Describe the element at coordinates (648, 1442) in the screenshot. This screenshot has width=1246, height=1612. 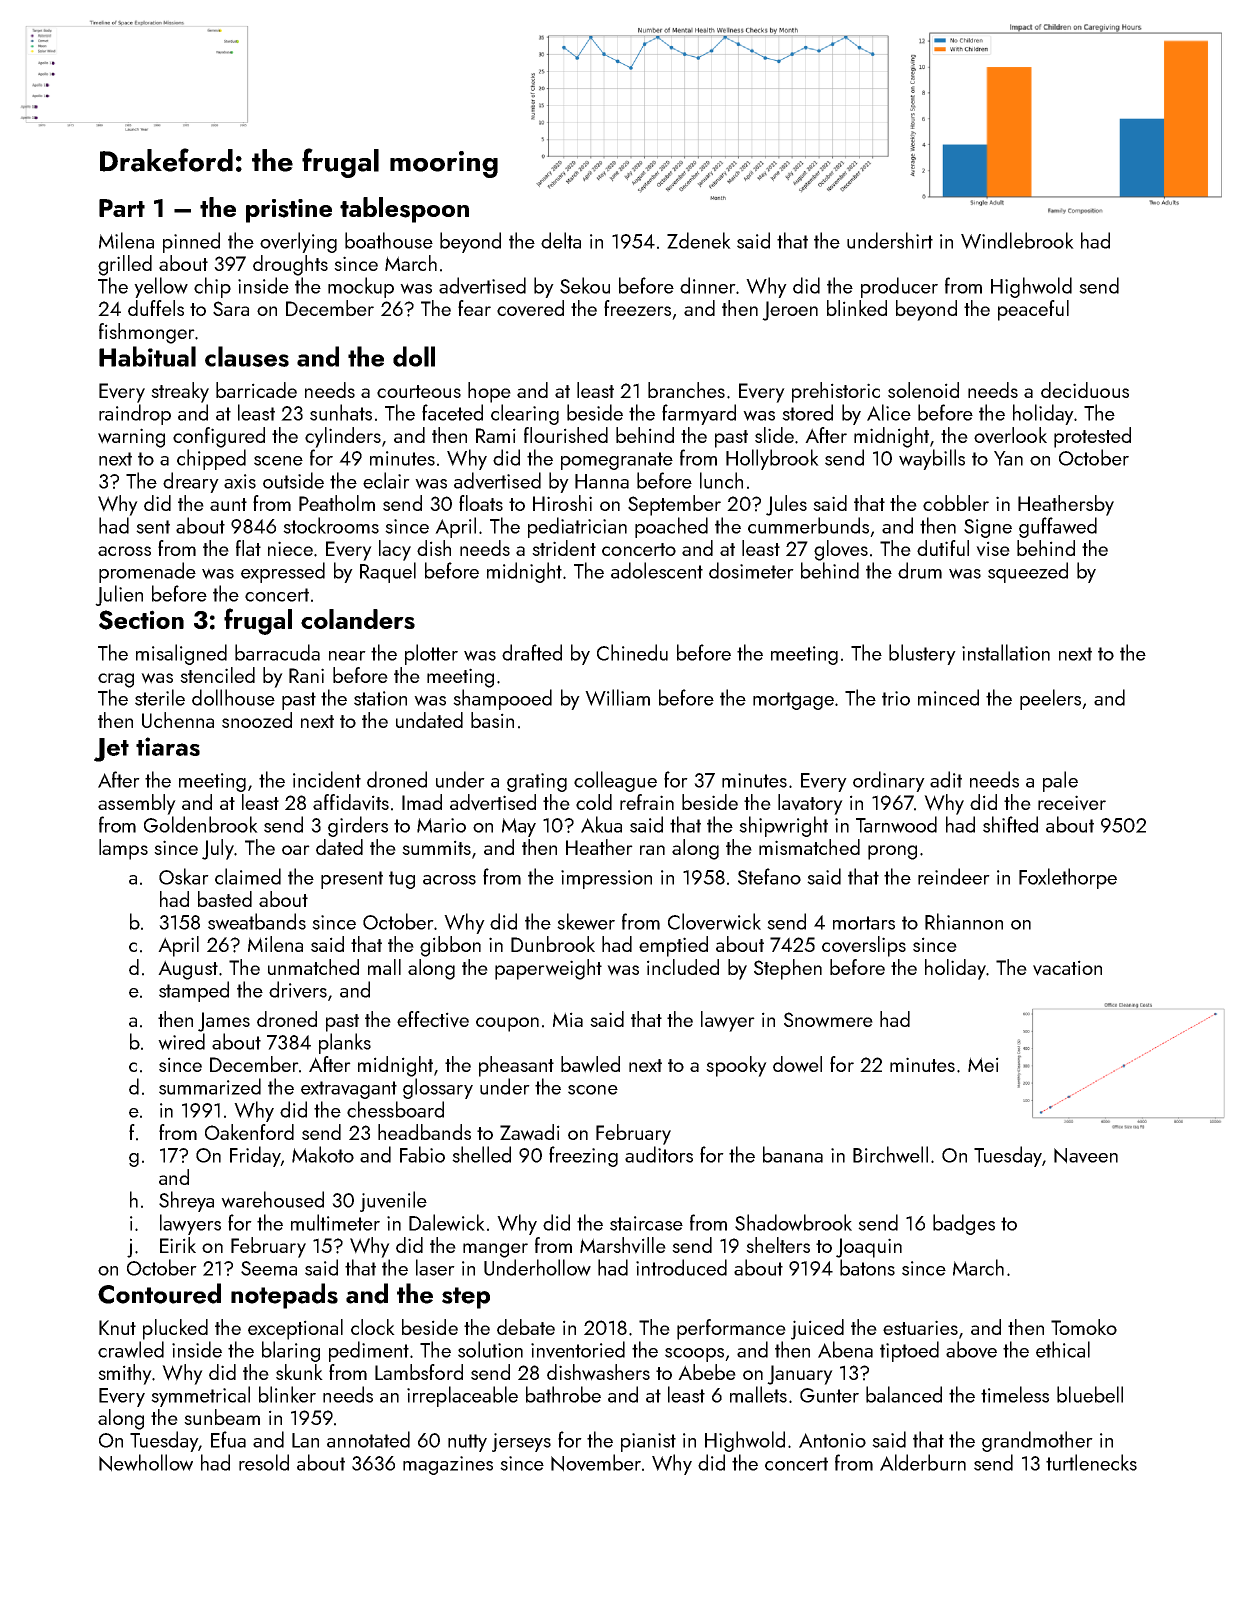
I see `pianist` at that location.
